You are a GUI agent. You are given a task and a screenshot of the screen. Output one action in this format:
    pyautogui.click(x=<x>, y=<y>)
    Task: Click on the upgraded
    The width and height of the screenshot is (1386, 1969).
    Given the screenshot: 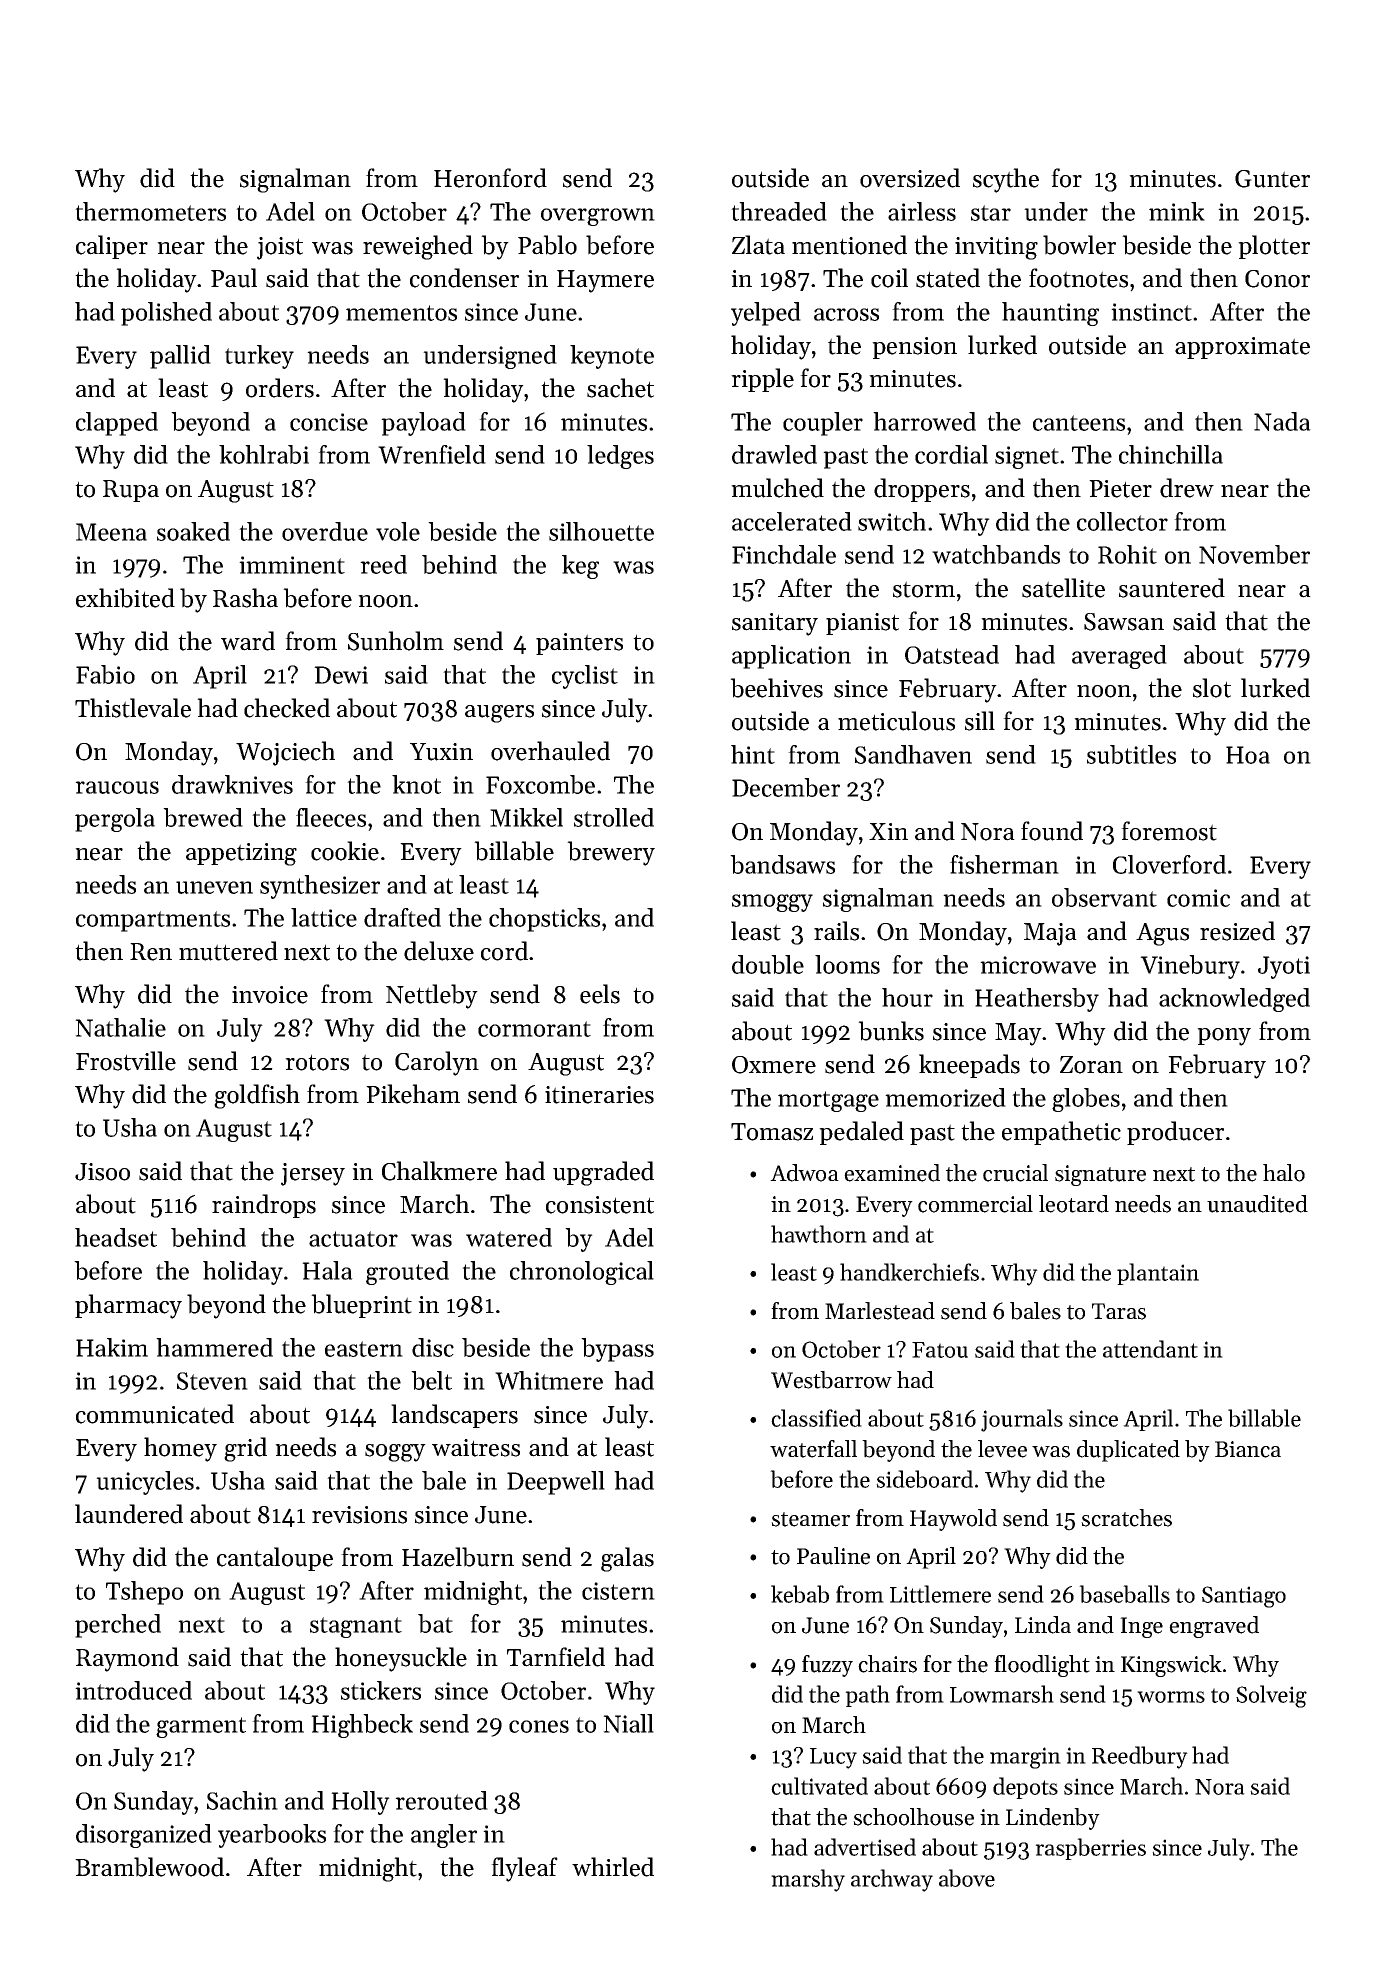 What is the action you would take?
    pyautogui.click(x=603, y=1173)
